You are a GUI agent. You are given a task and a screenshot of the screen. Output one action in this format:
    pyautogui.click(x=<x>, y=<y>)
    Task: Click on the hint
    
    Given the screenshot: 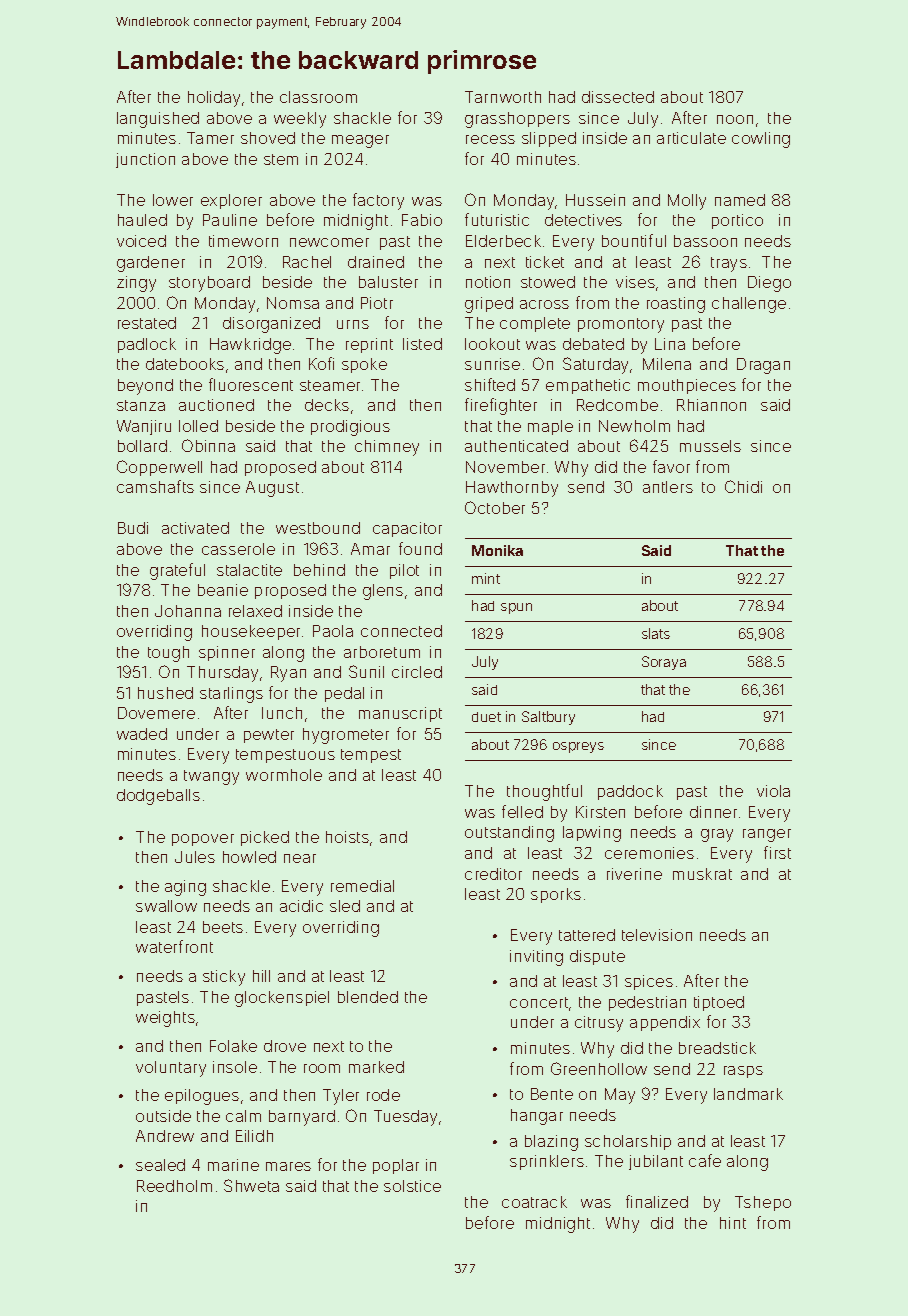 What is the action you would take?
    pyautogui.click(x=733, y=1223)
